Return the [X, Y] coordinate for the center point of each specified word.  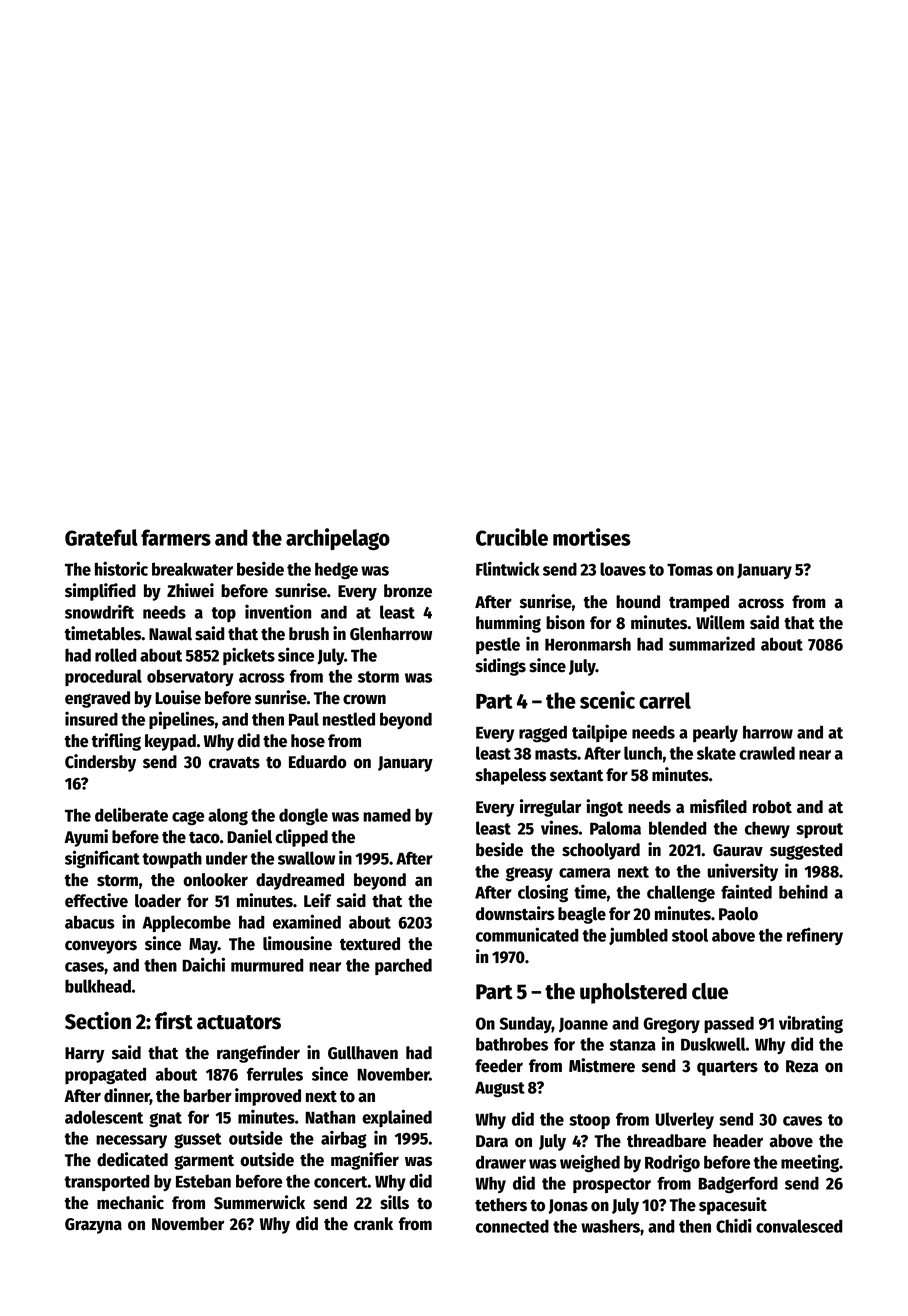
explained [397, 1118]
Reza [802, 1066]
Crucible [512, 537]
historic [121, 568]
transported [107, 1182]
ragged [543, 733]
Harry [85, 1055]
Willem [720, 622]
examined [307, 921]
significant [102, 859]
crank [373, 1224]
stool [690, 935]
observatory [190, 677]
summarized [712, 643]
